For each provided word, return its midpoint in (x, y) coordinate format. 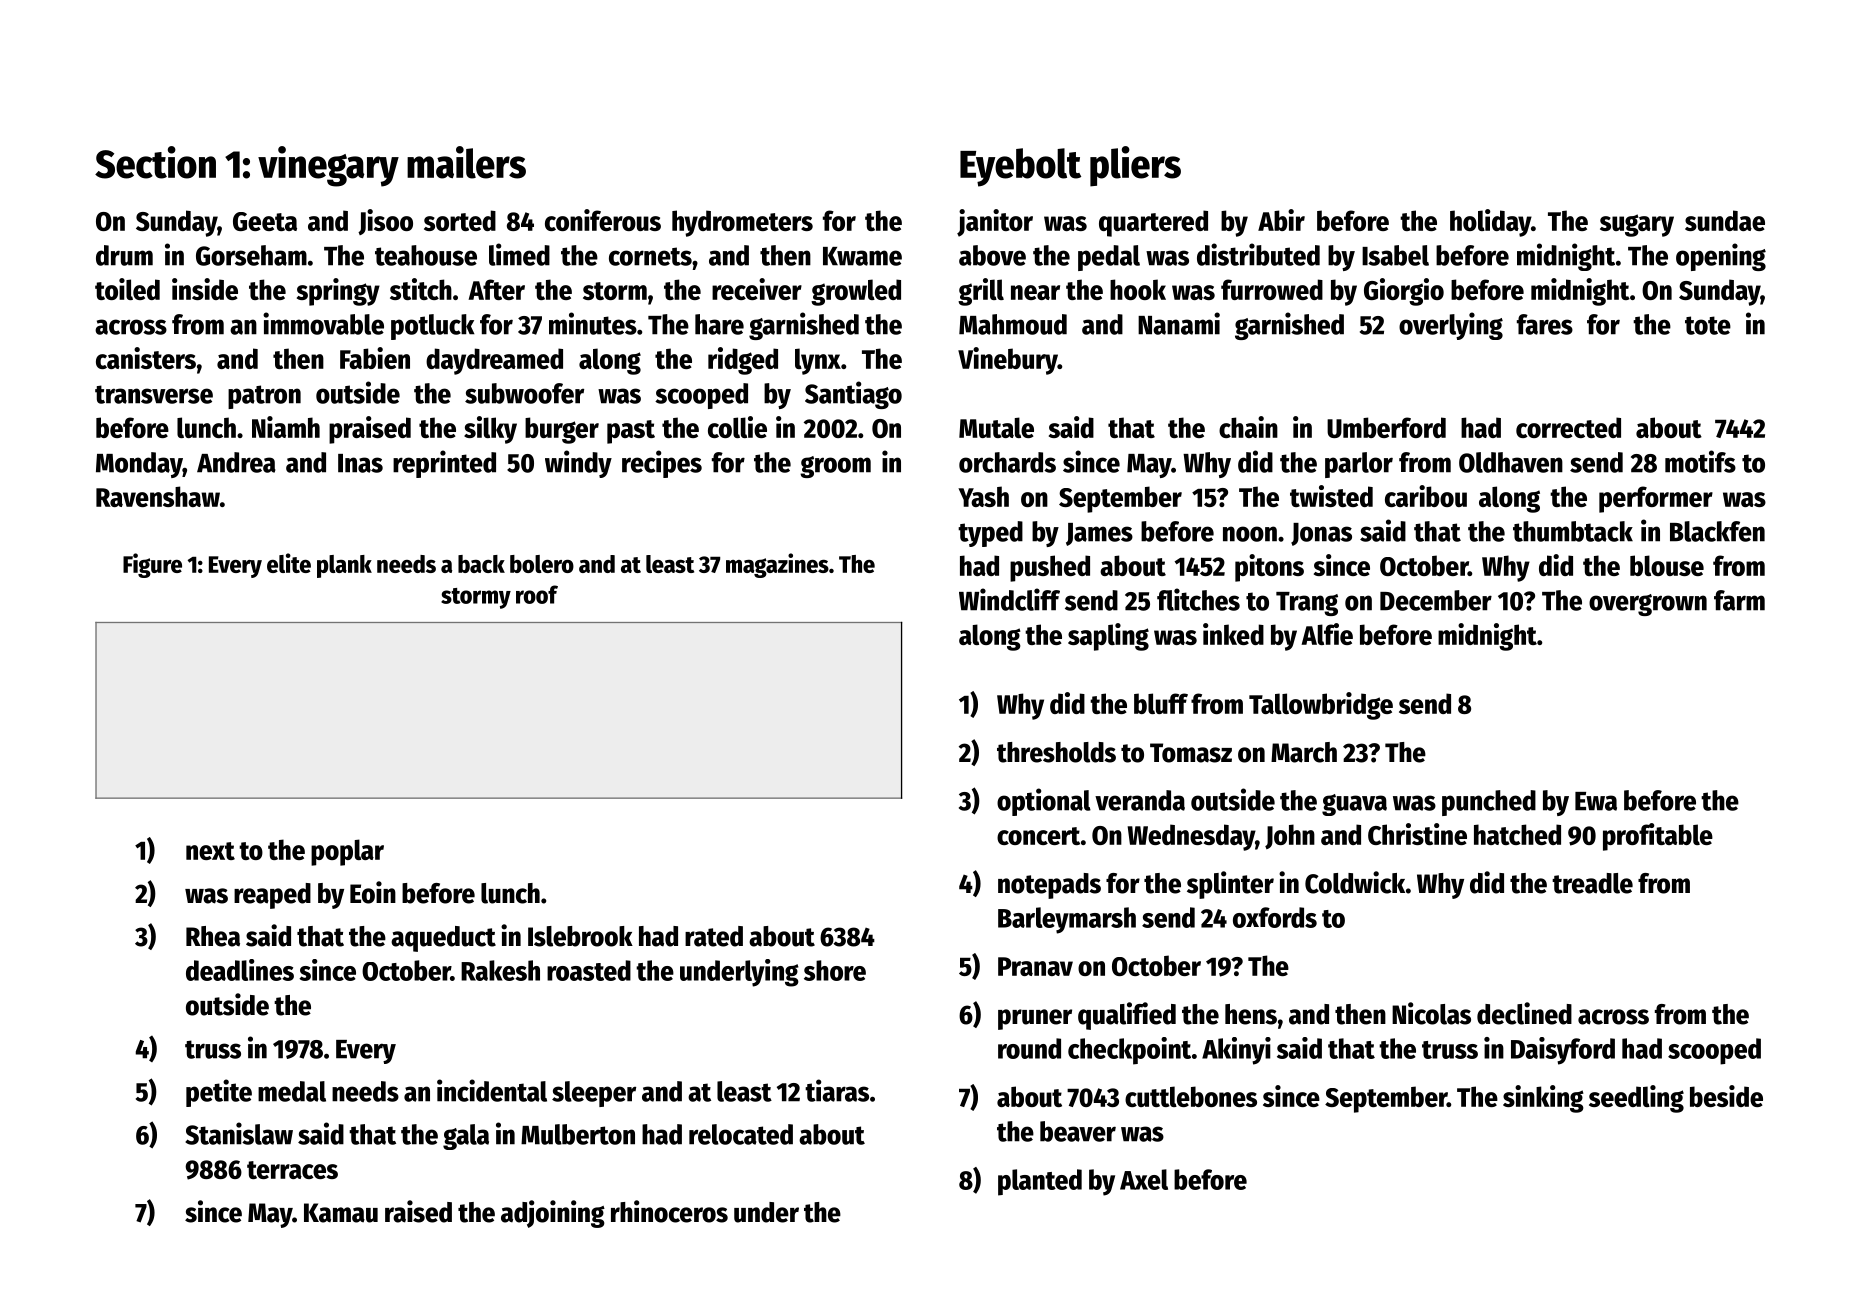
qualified (1127, 1016)
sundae (1725, 220)
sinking (1543, 1099)
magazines (777, 565)
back (481, 564)
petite (219, 1093)
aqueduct (443, 939)
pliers (1135, 166)
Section (155, 162)
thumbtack (1573, 531)
